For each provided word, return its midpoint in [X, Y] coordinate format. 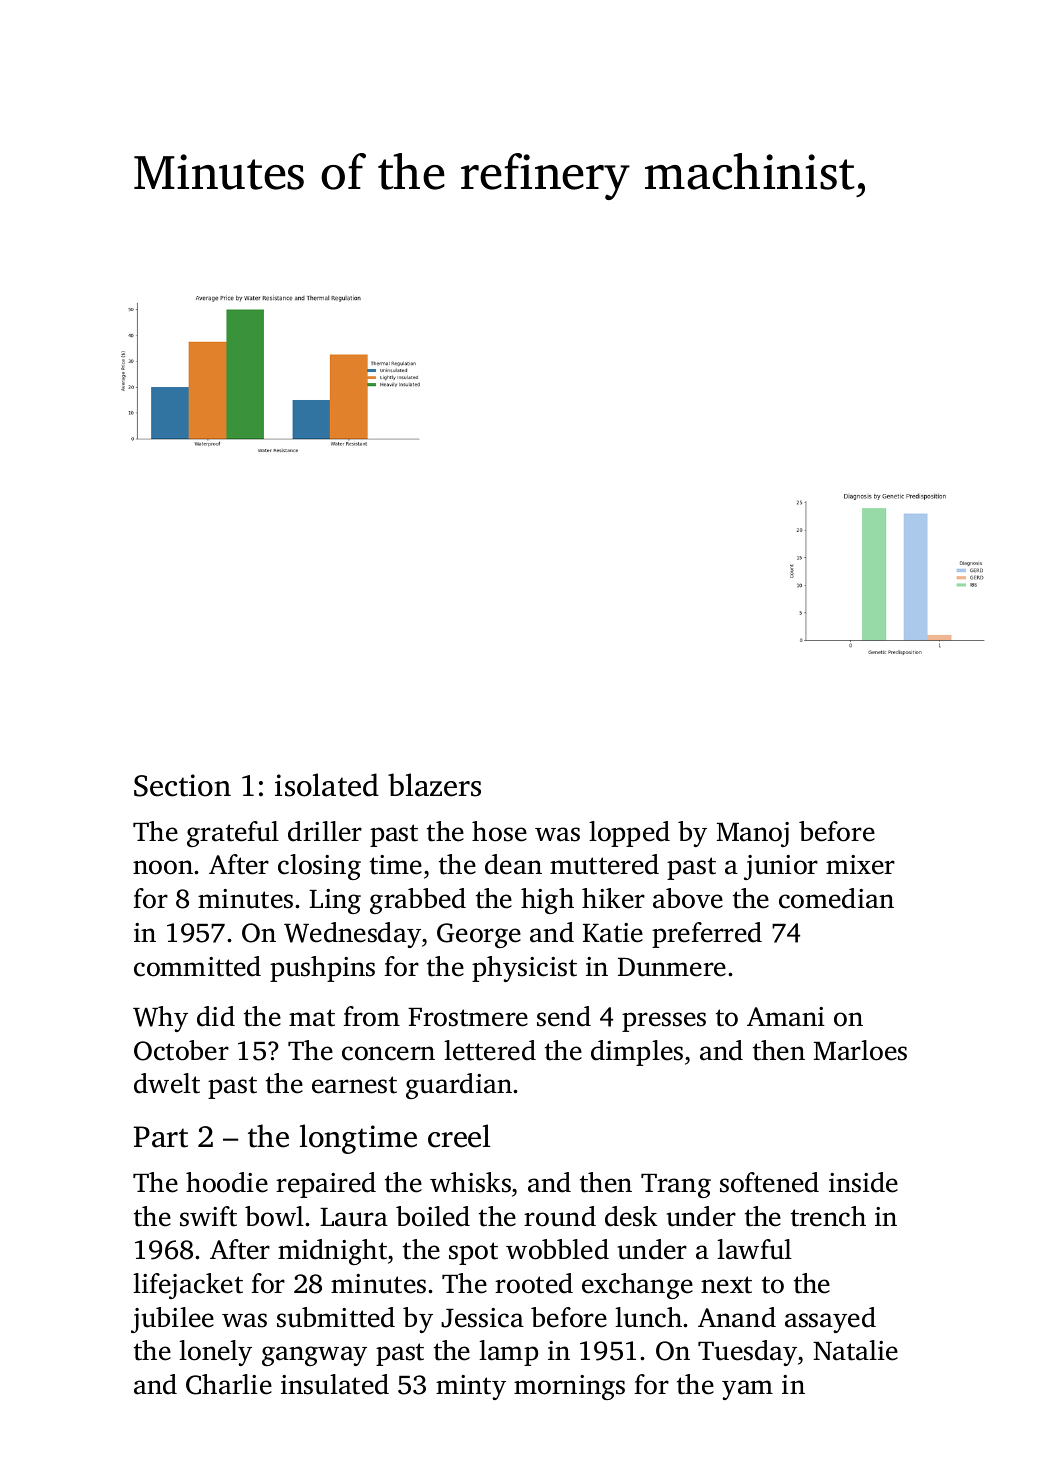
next [726, 1285]
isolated [327, 785]
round [560, 1216]
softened [769, 1182]
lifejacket [188, 1286]
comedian [836, 898]
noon [163, 867]
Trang [676, 1186]
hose [499, 831]
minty [471, 1387]
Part [161, 1137]
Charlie [229, 1384]
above [688, 898]
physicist [524, 969]
